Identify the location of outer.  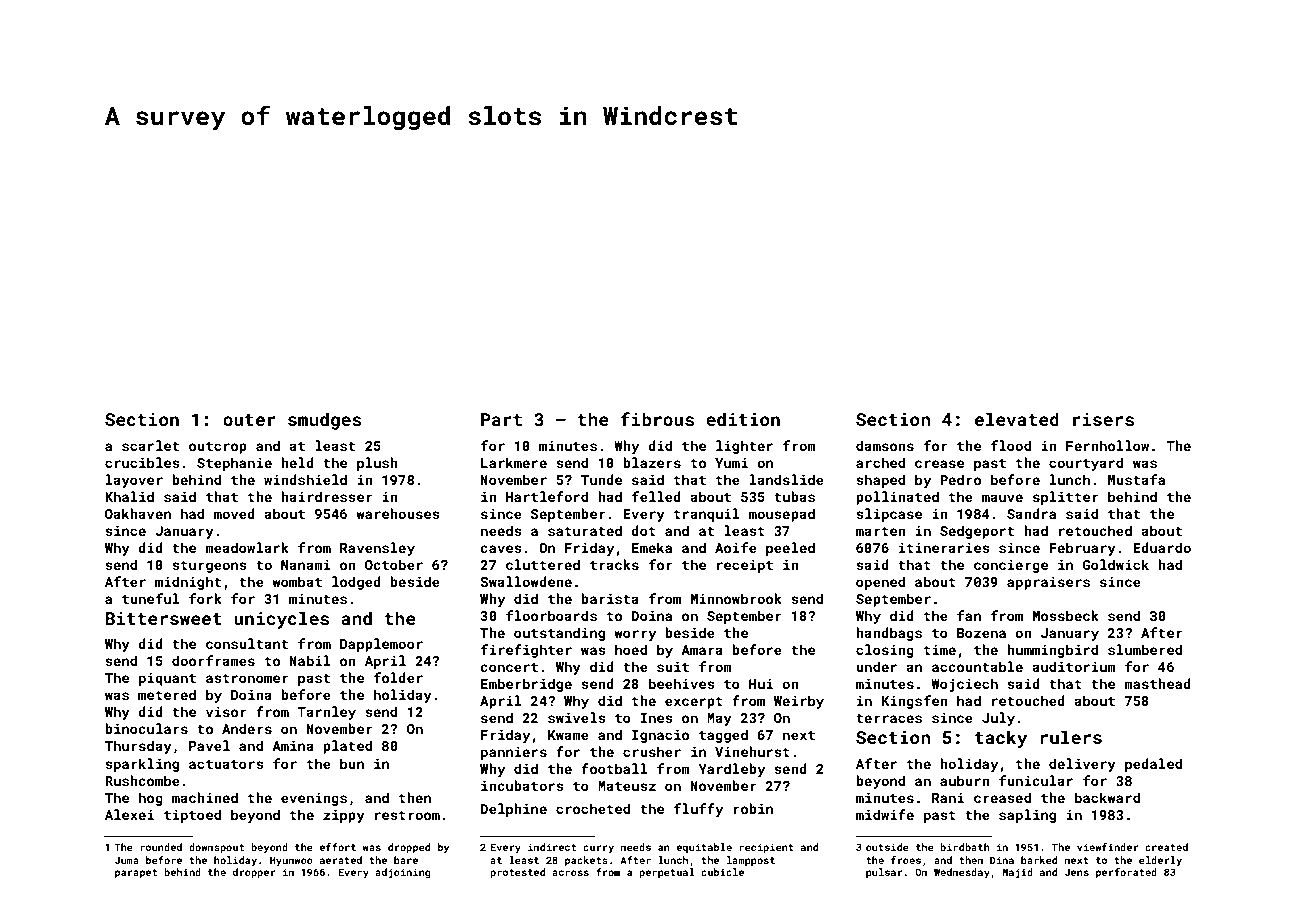
(249, 420).
